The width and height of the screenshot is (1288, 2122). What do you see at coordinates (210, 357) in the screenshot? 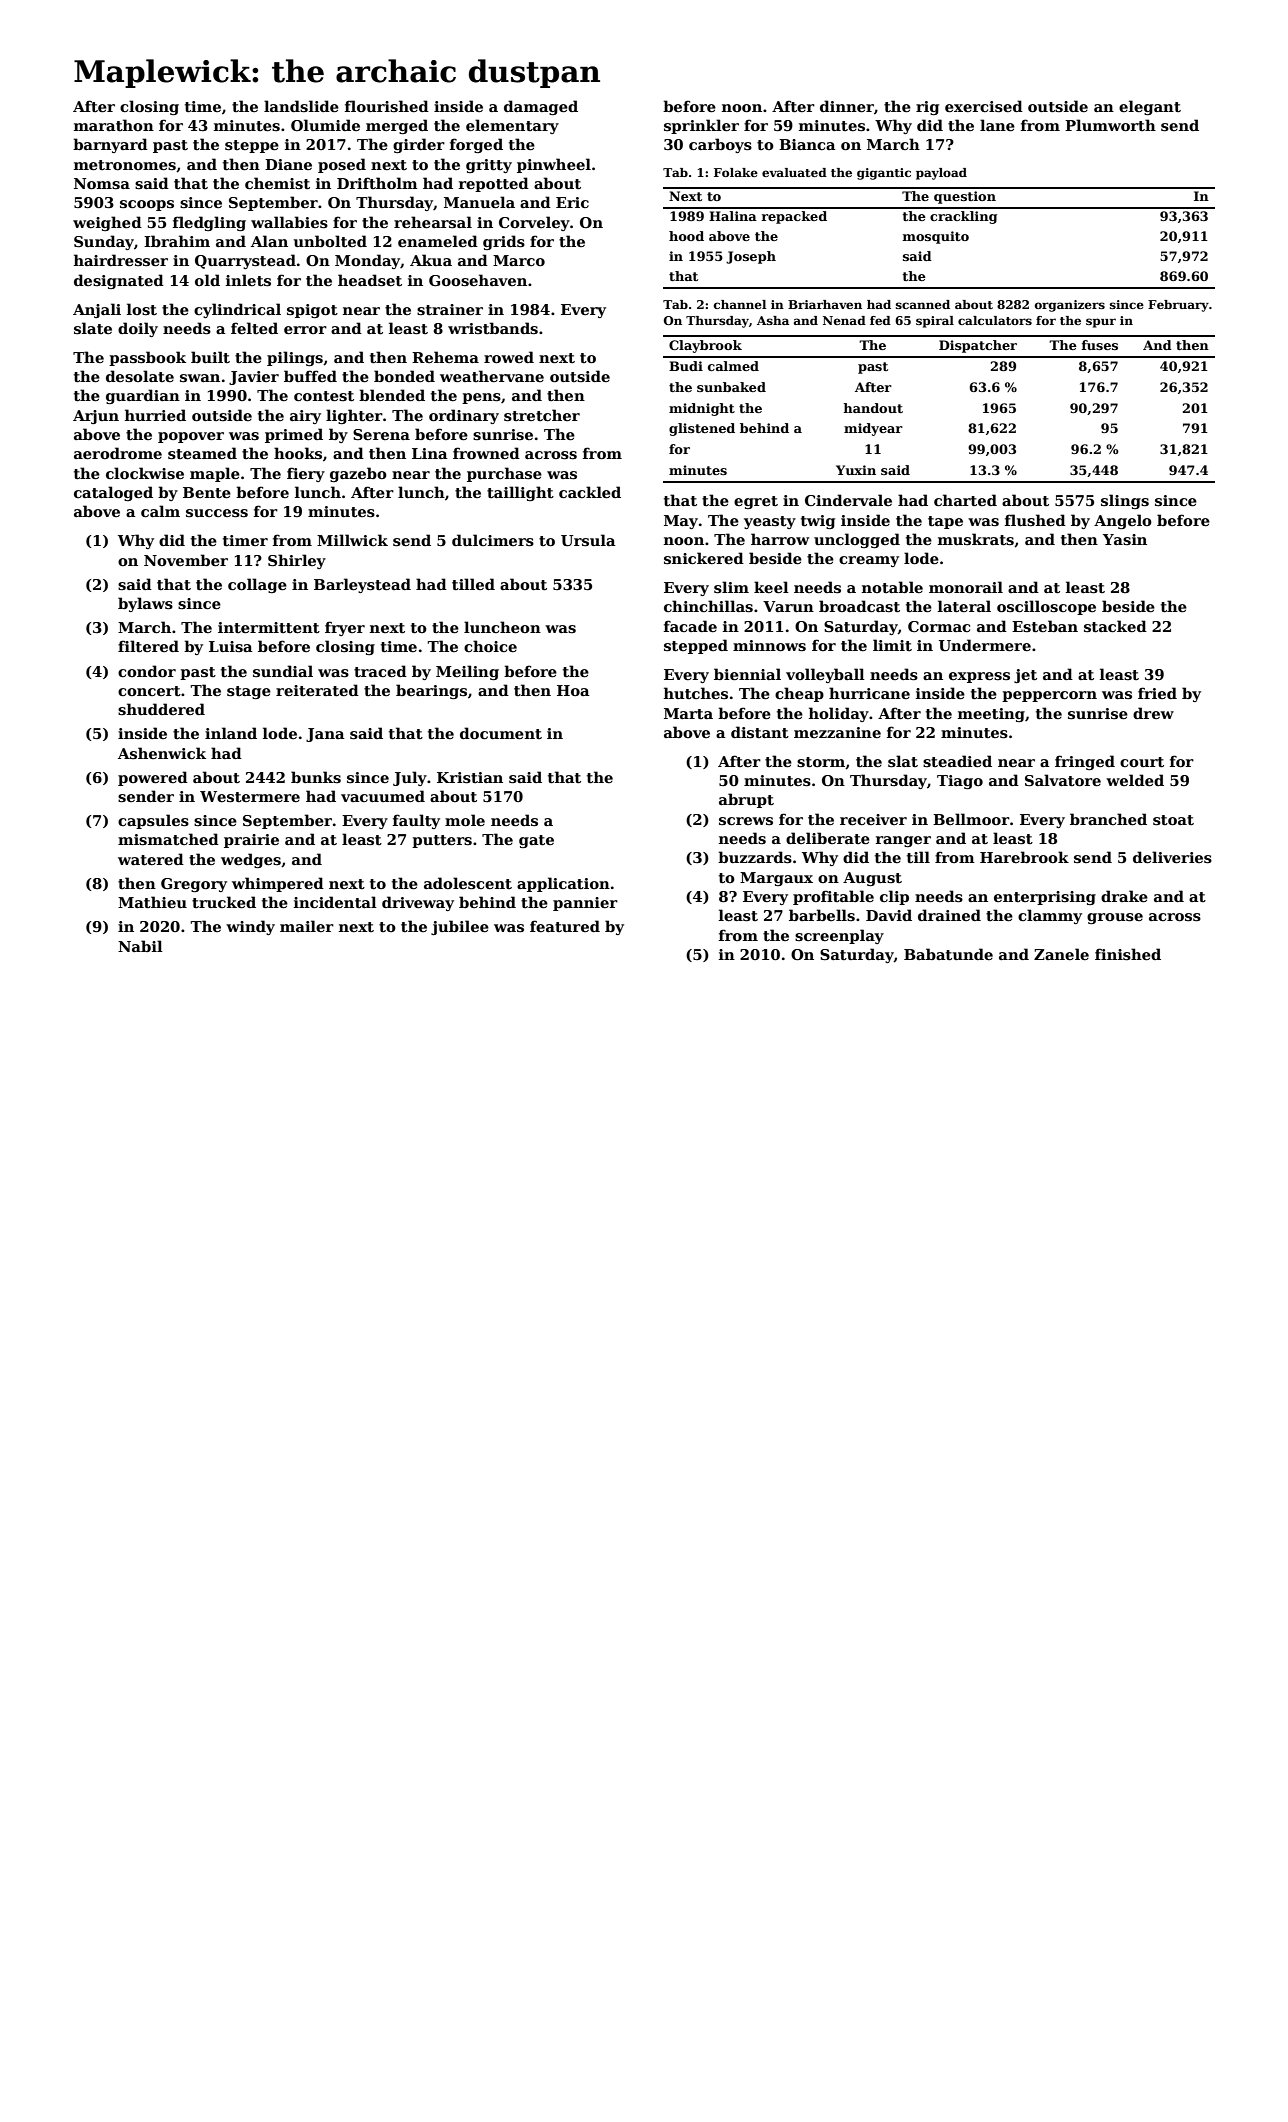
I see `built` at bounding box center [210, 357].
